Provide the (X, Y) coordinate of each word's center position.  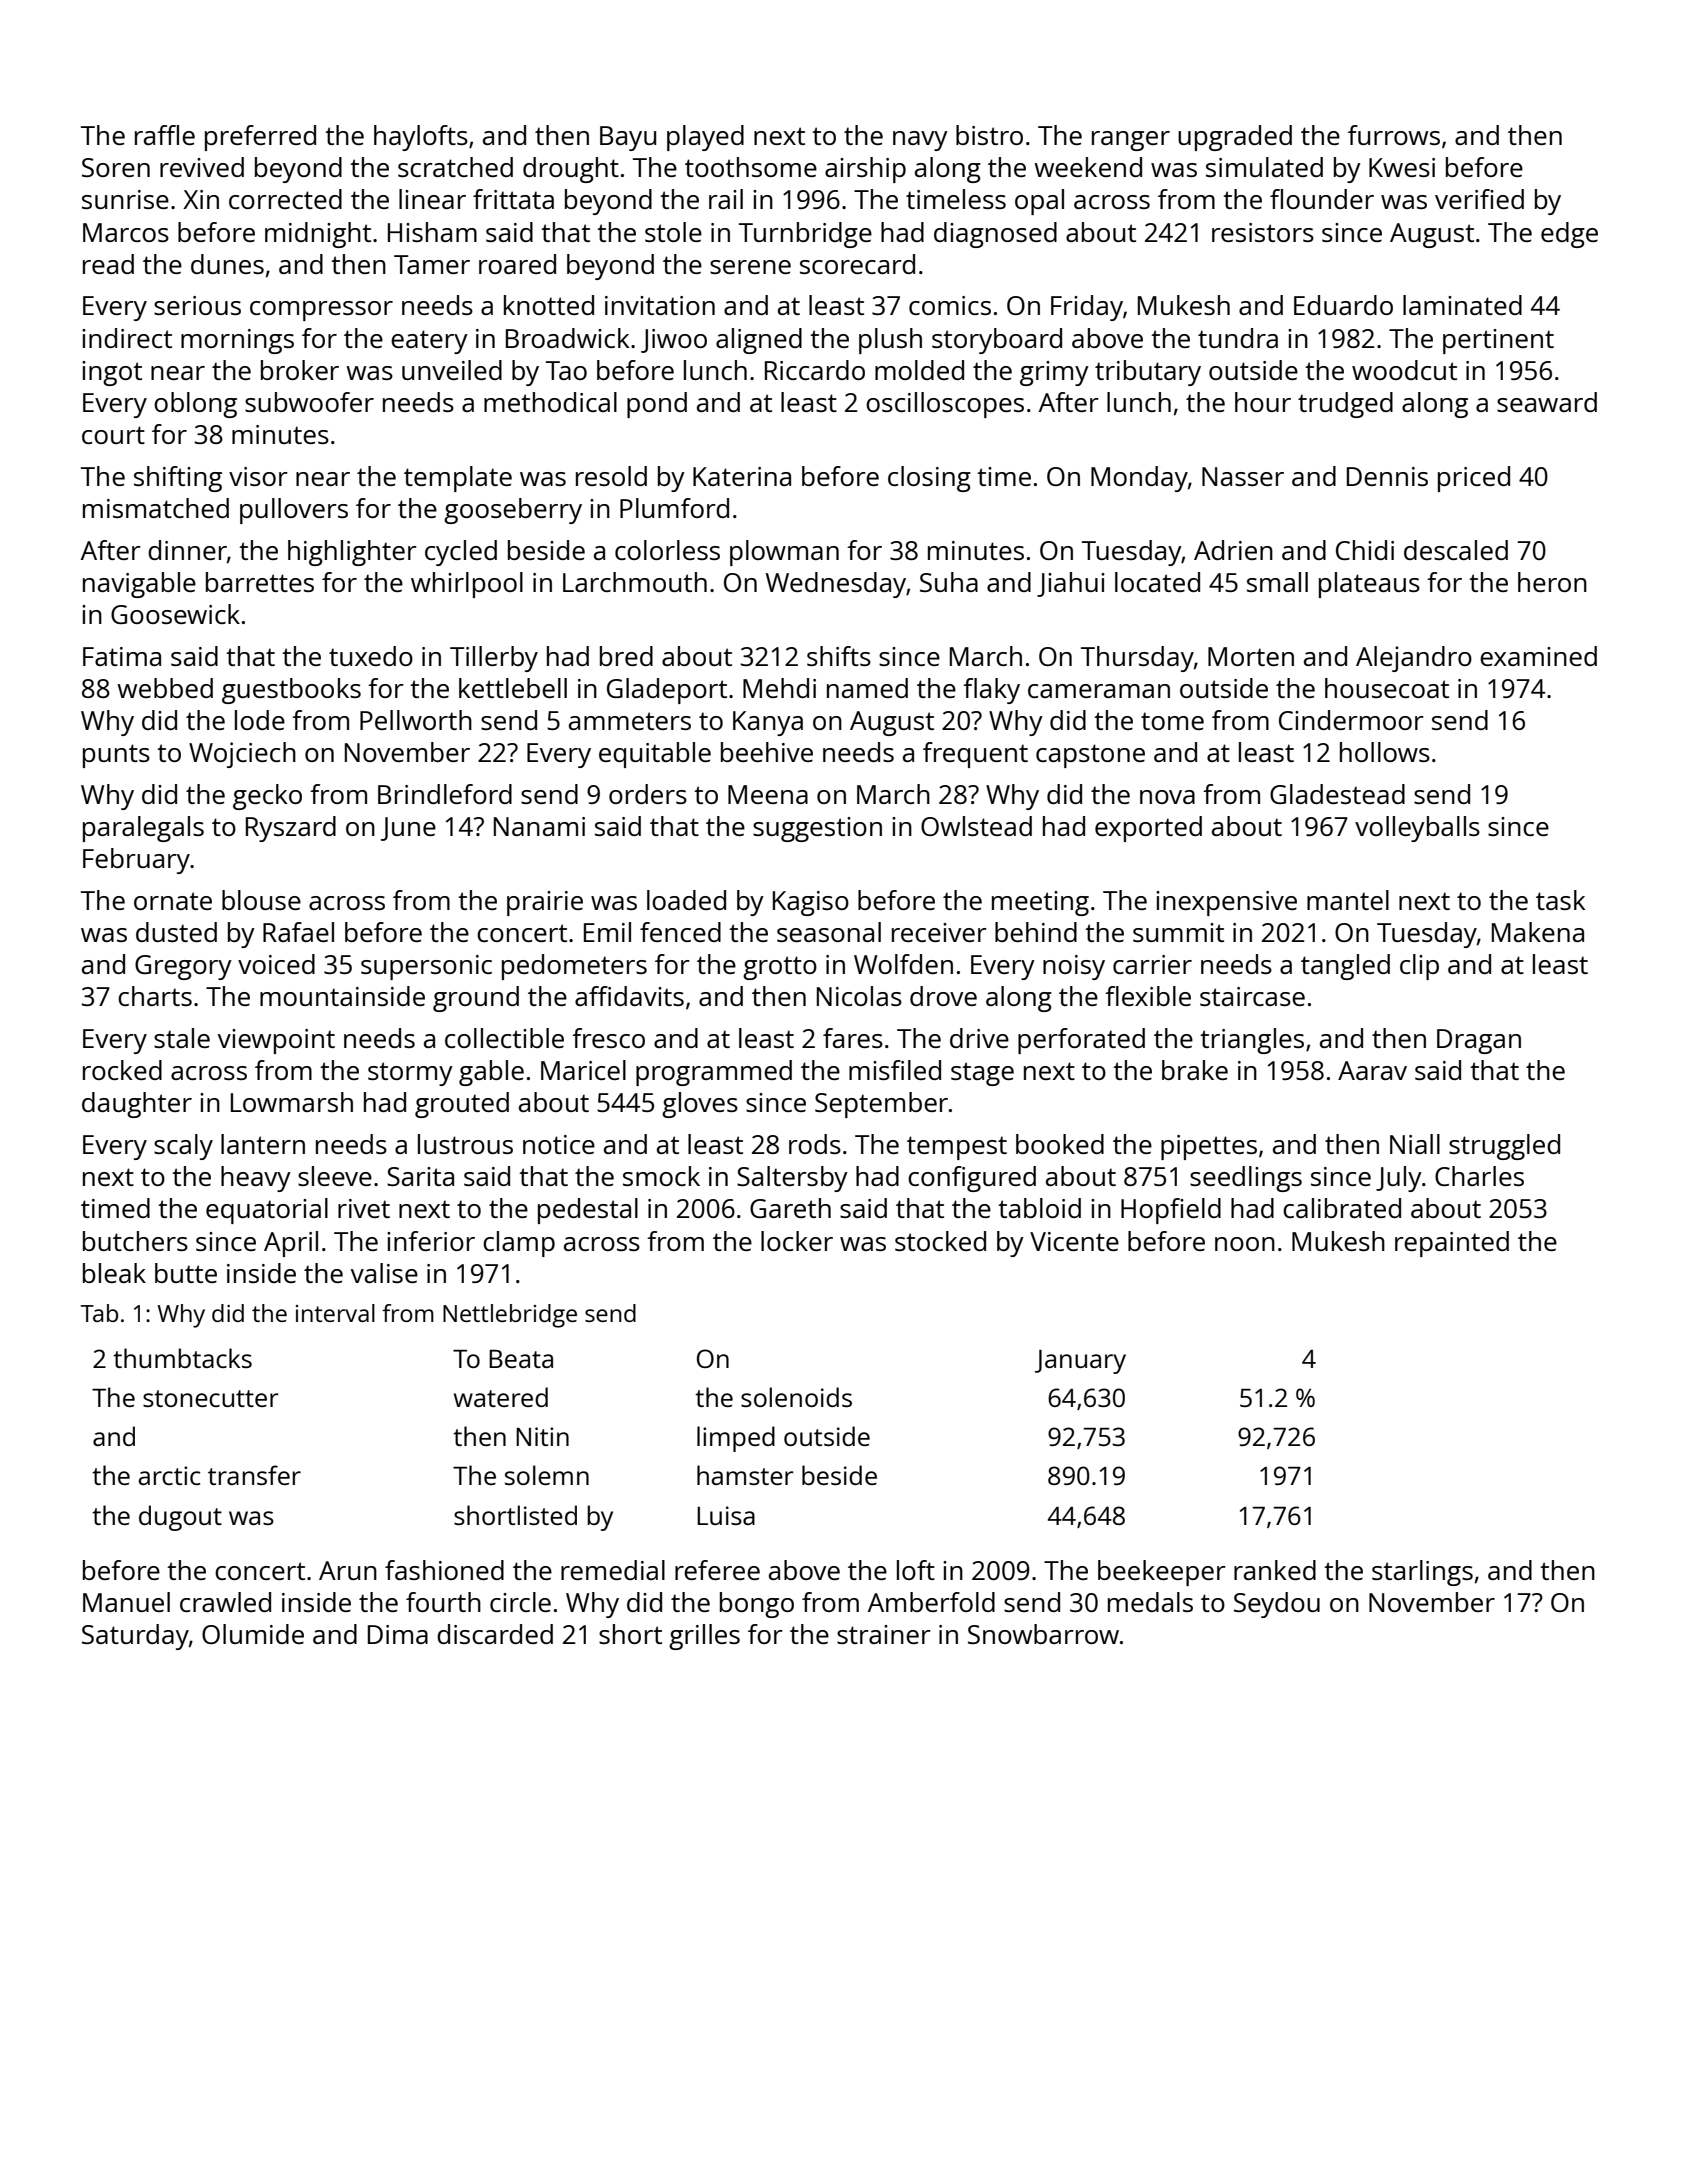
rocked (122, 1070)
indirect (127, 338)
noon (1245, 1244)
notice (559, 1144)
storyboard (997, 341)
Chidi (1365, 550)
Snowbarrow (1043, 1634)
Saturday (135, 1637)
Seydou (1277, 1605)
